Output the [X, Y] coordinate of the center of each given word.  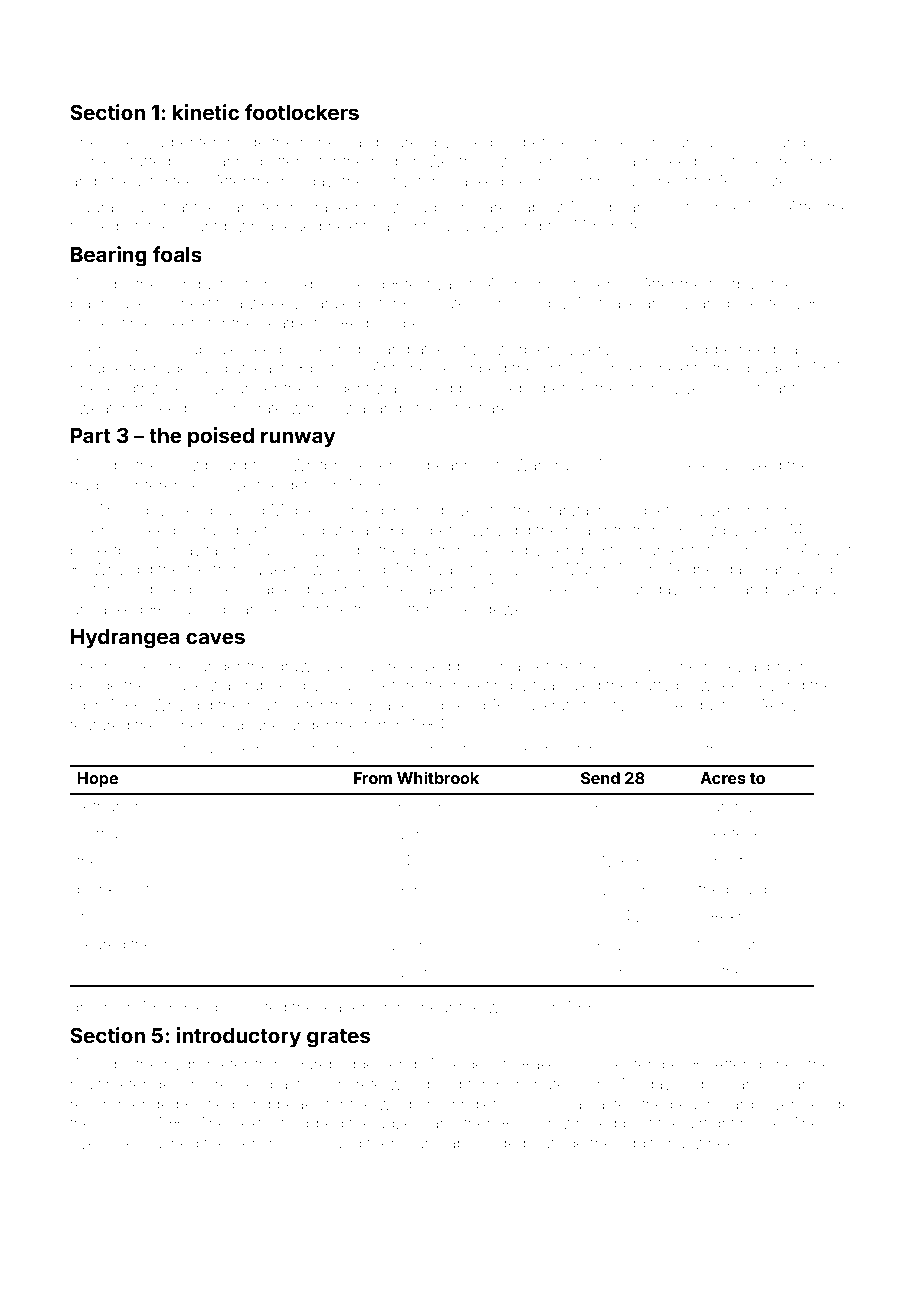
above [229, 485]
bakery [439, 591]
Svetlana [805, 588]
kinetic [206, 112]
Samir [752, 141]
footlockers [302, 112]
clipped [317, 1124]
